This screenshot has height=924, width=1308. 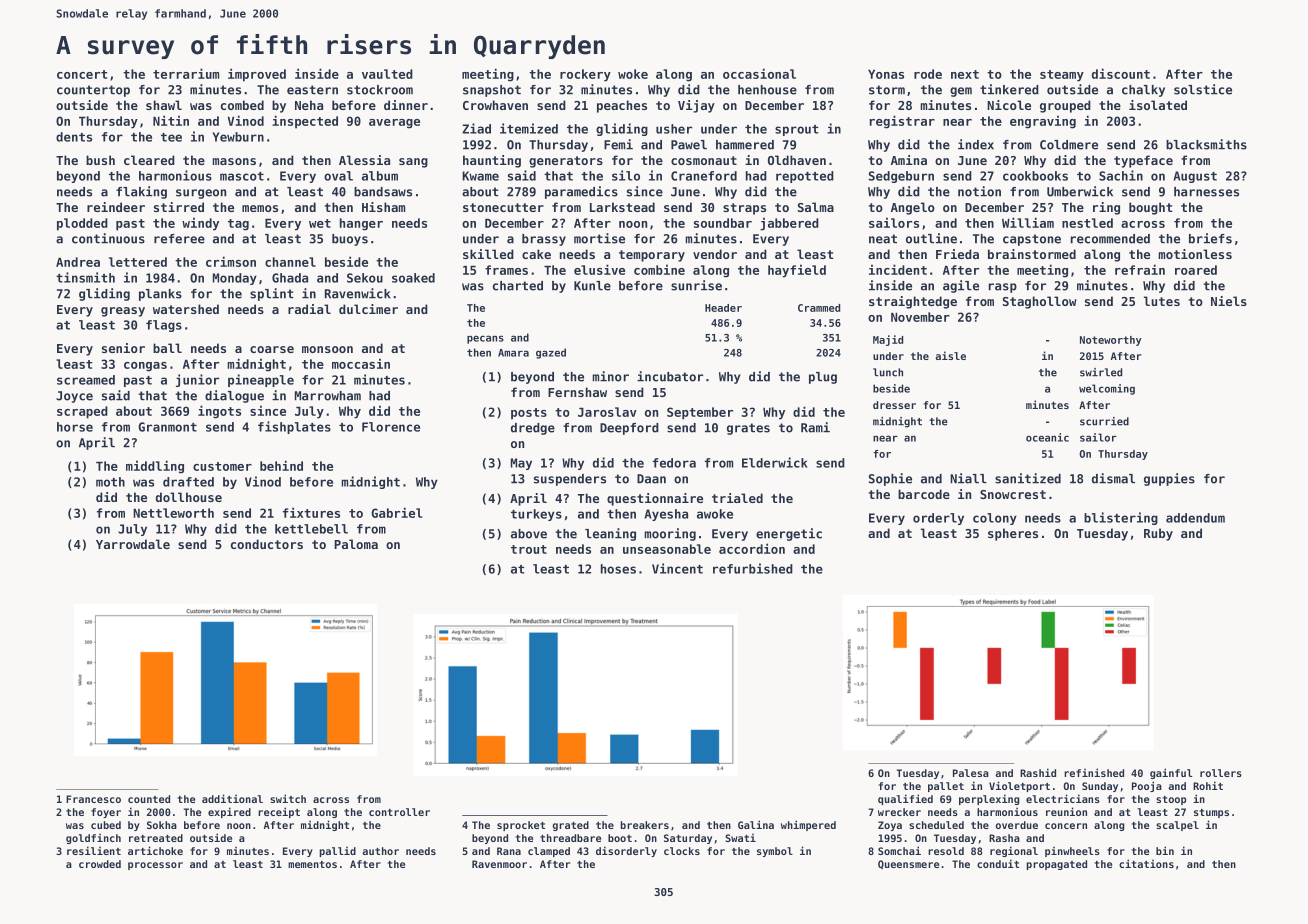 What do you see at coordinates (965, 74) in the screenshot?
I see `next` at bounding box center [965, 74].
